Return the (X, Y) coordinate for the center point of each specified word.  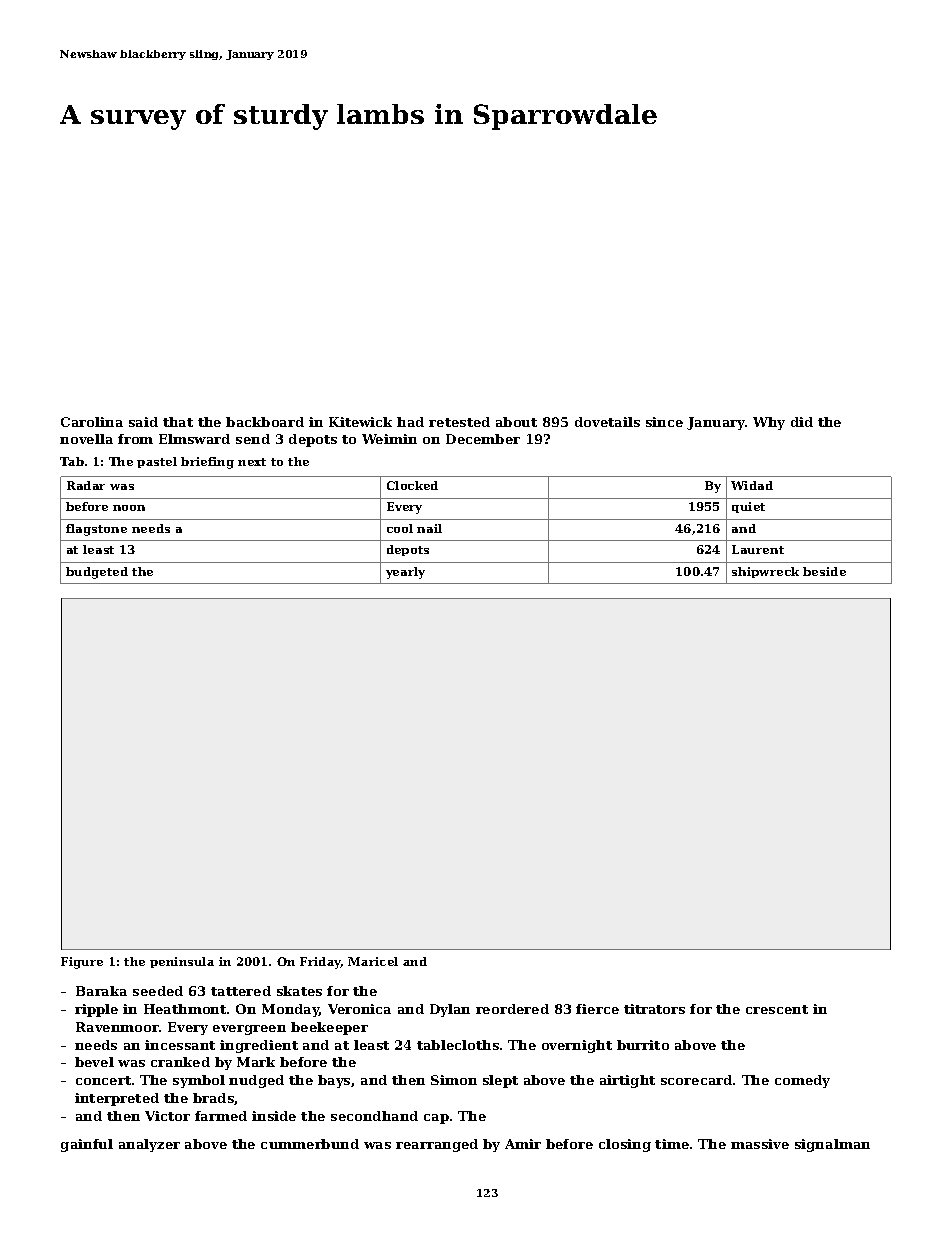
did (802, 422)
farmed (221, 1116)
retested (459, 422)
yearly (405, 573)
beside (824, 571)
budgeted (97, 573)
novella (86, 439)
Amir (523, 1144)
